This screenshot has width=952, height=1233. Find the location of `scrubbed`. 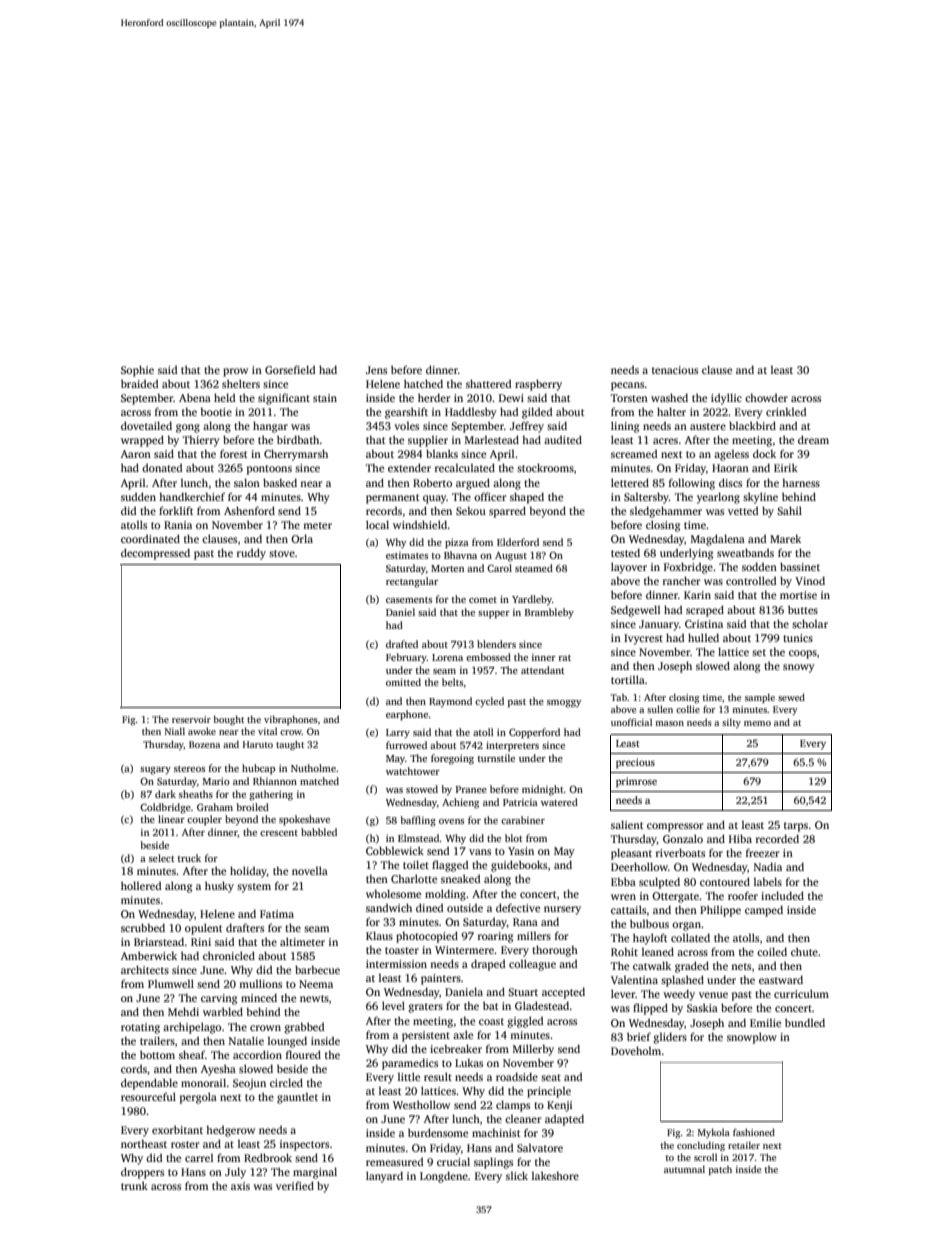

scrubbed is located at coordinates (143, 927).
